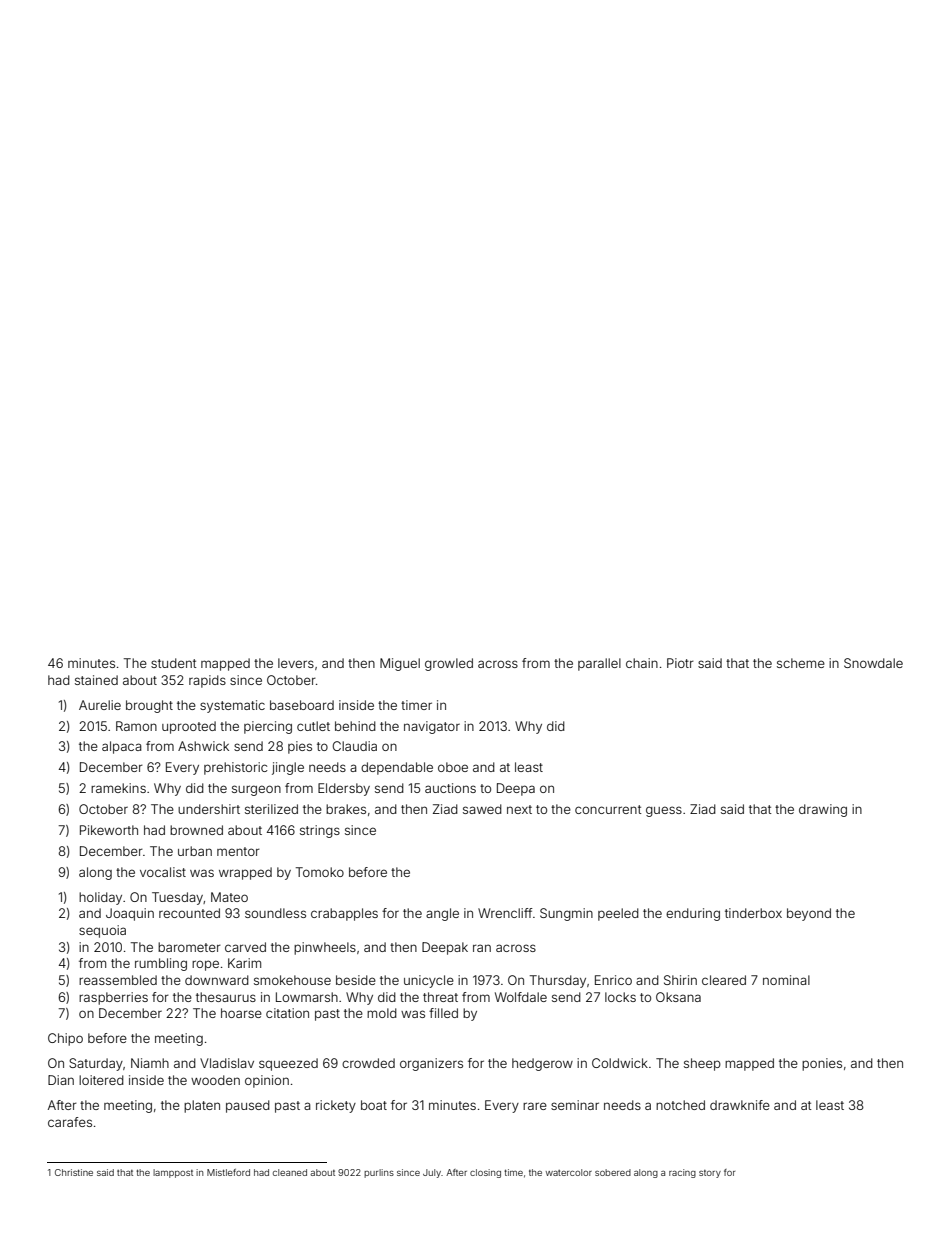 The image size is (952, 1233). What do you see at coordinates (613, 1172) in the screenshot?
I see `sobered` at bounding box center [613, 1172].
